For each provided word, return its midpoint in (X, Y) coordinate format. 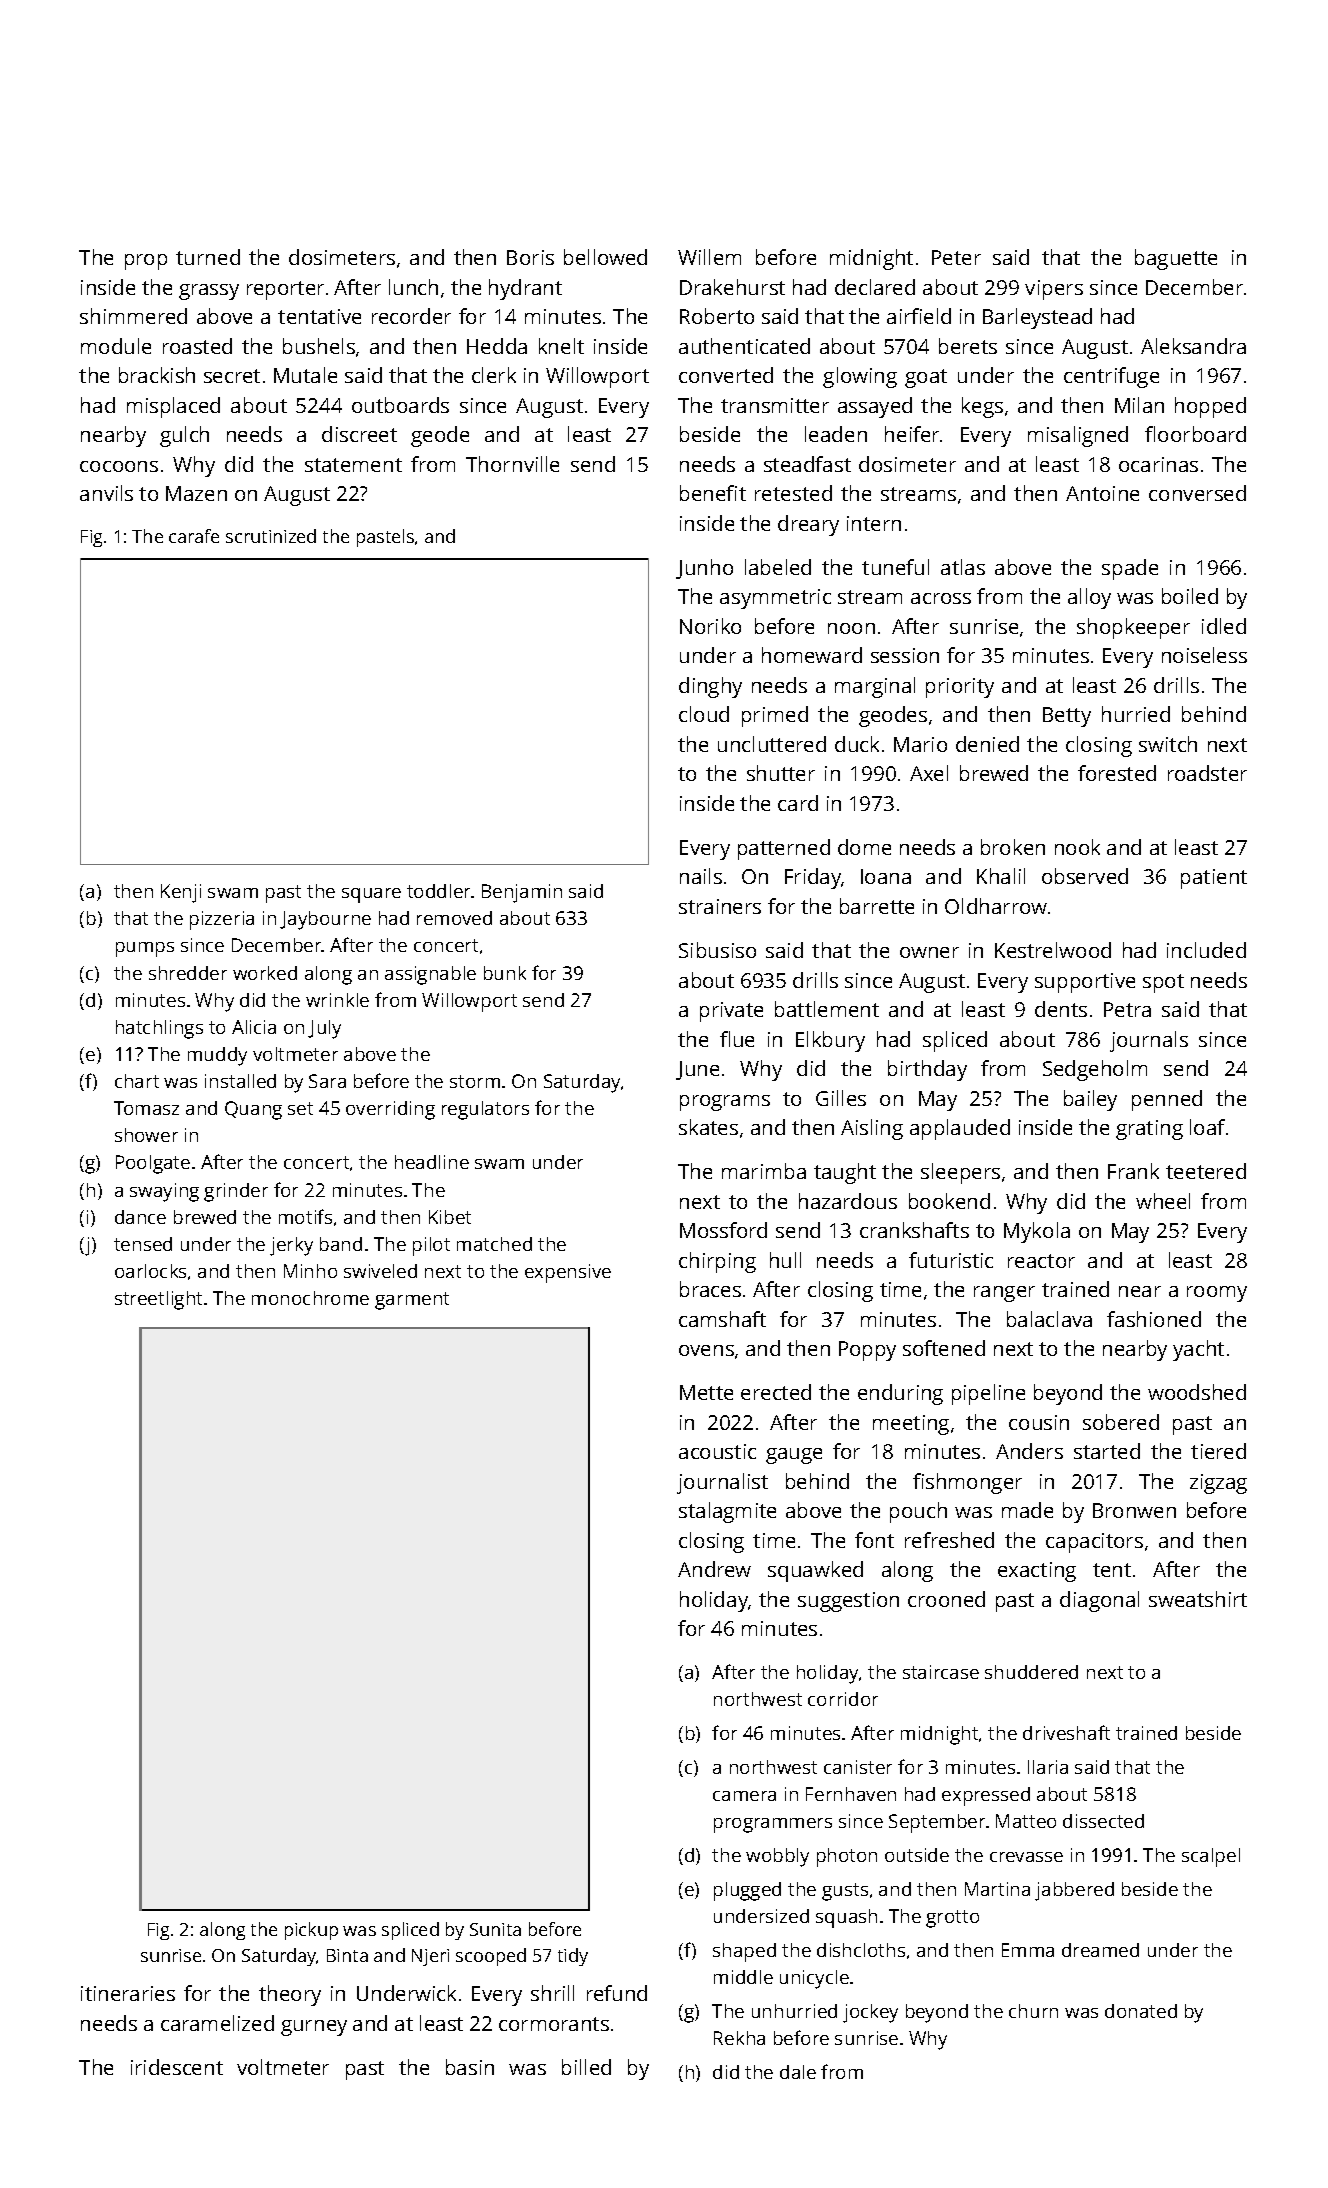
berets (968, 346)
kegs (982, 407)
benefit (713, 493)
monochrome (310, 1298)
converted (726, 375)
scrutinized (271, 536)
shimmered (133, 316)
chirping (717, 1262)
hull (785, 1260)
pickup (311, 1931)
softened (944, 1348)
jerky (291, 1246)
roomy (1217, 1294)
